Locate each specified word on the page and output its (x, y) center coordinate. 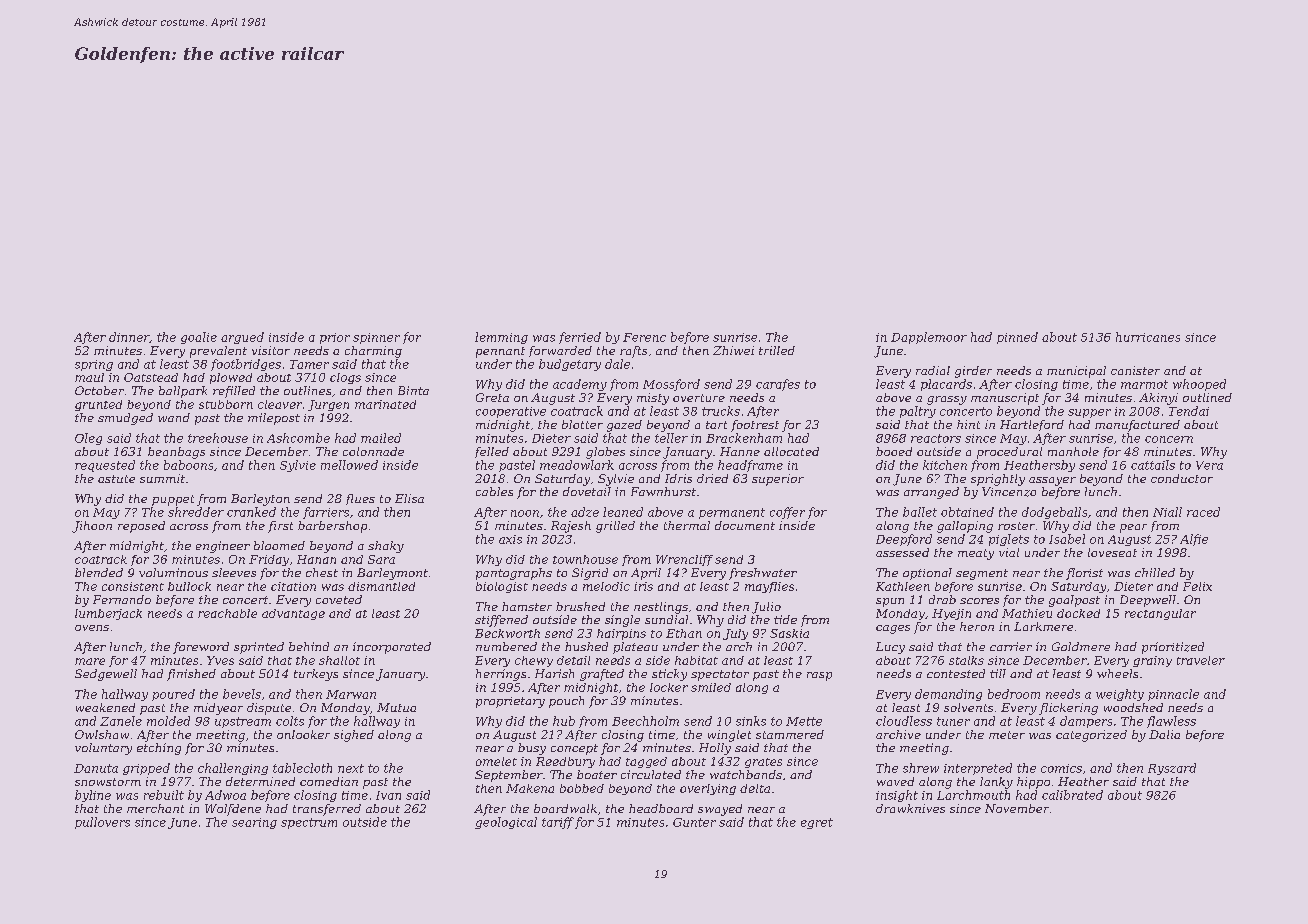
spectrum (309, 823)
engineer (223, 547)
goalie (199, 338)
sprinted (259, 648)
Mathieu (1027, 613)
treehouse (218, 438)
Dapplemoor (929, 338)
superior (778, 480)
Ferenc (644, 337)
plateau (635, 648)
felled (492, 452)
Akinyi (1158, 399)
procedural (1009, 453)
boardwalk (565, 808)
